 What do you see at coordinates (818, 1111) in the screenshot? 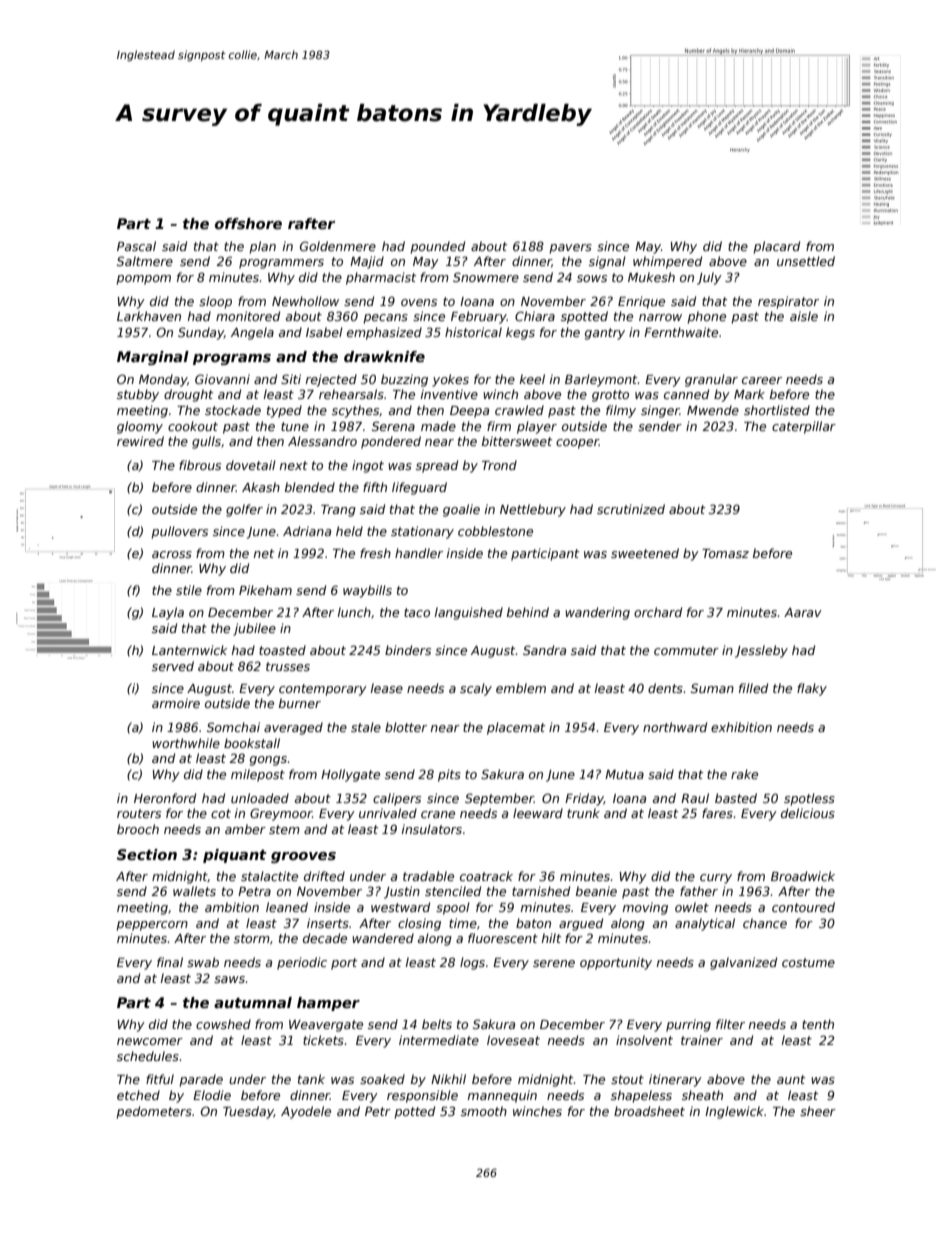
I see `sheer` at bounding box center [818, 1111].
